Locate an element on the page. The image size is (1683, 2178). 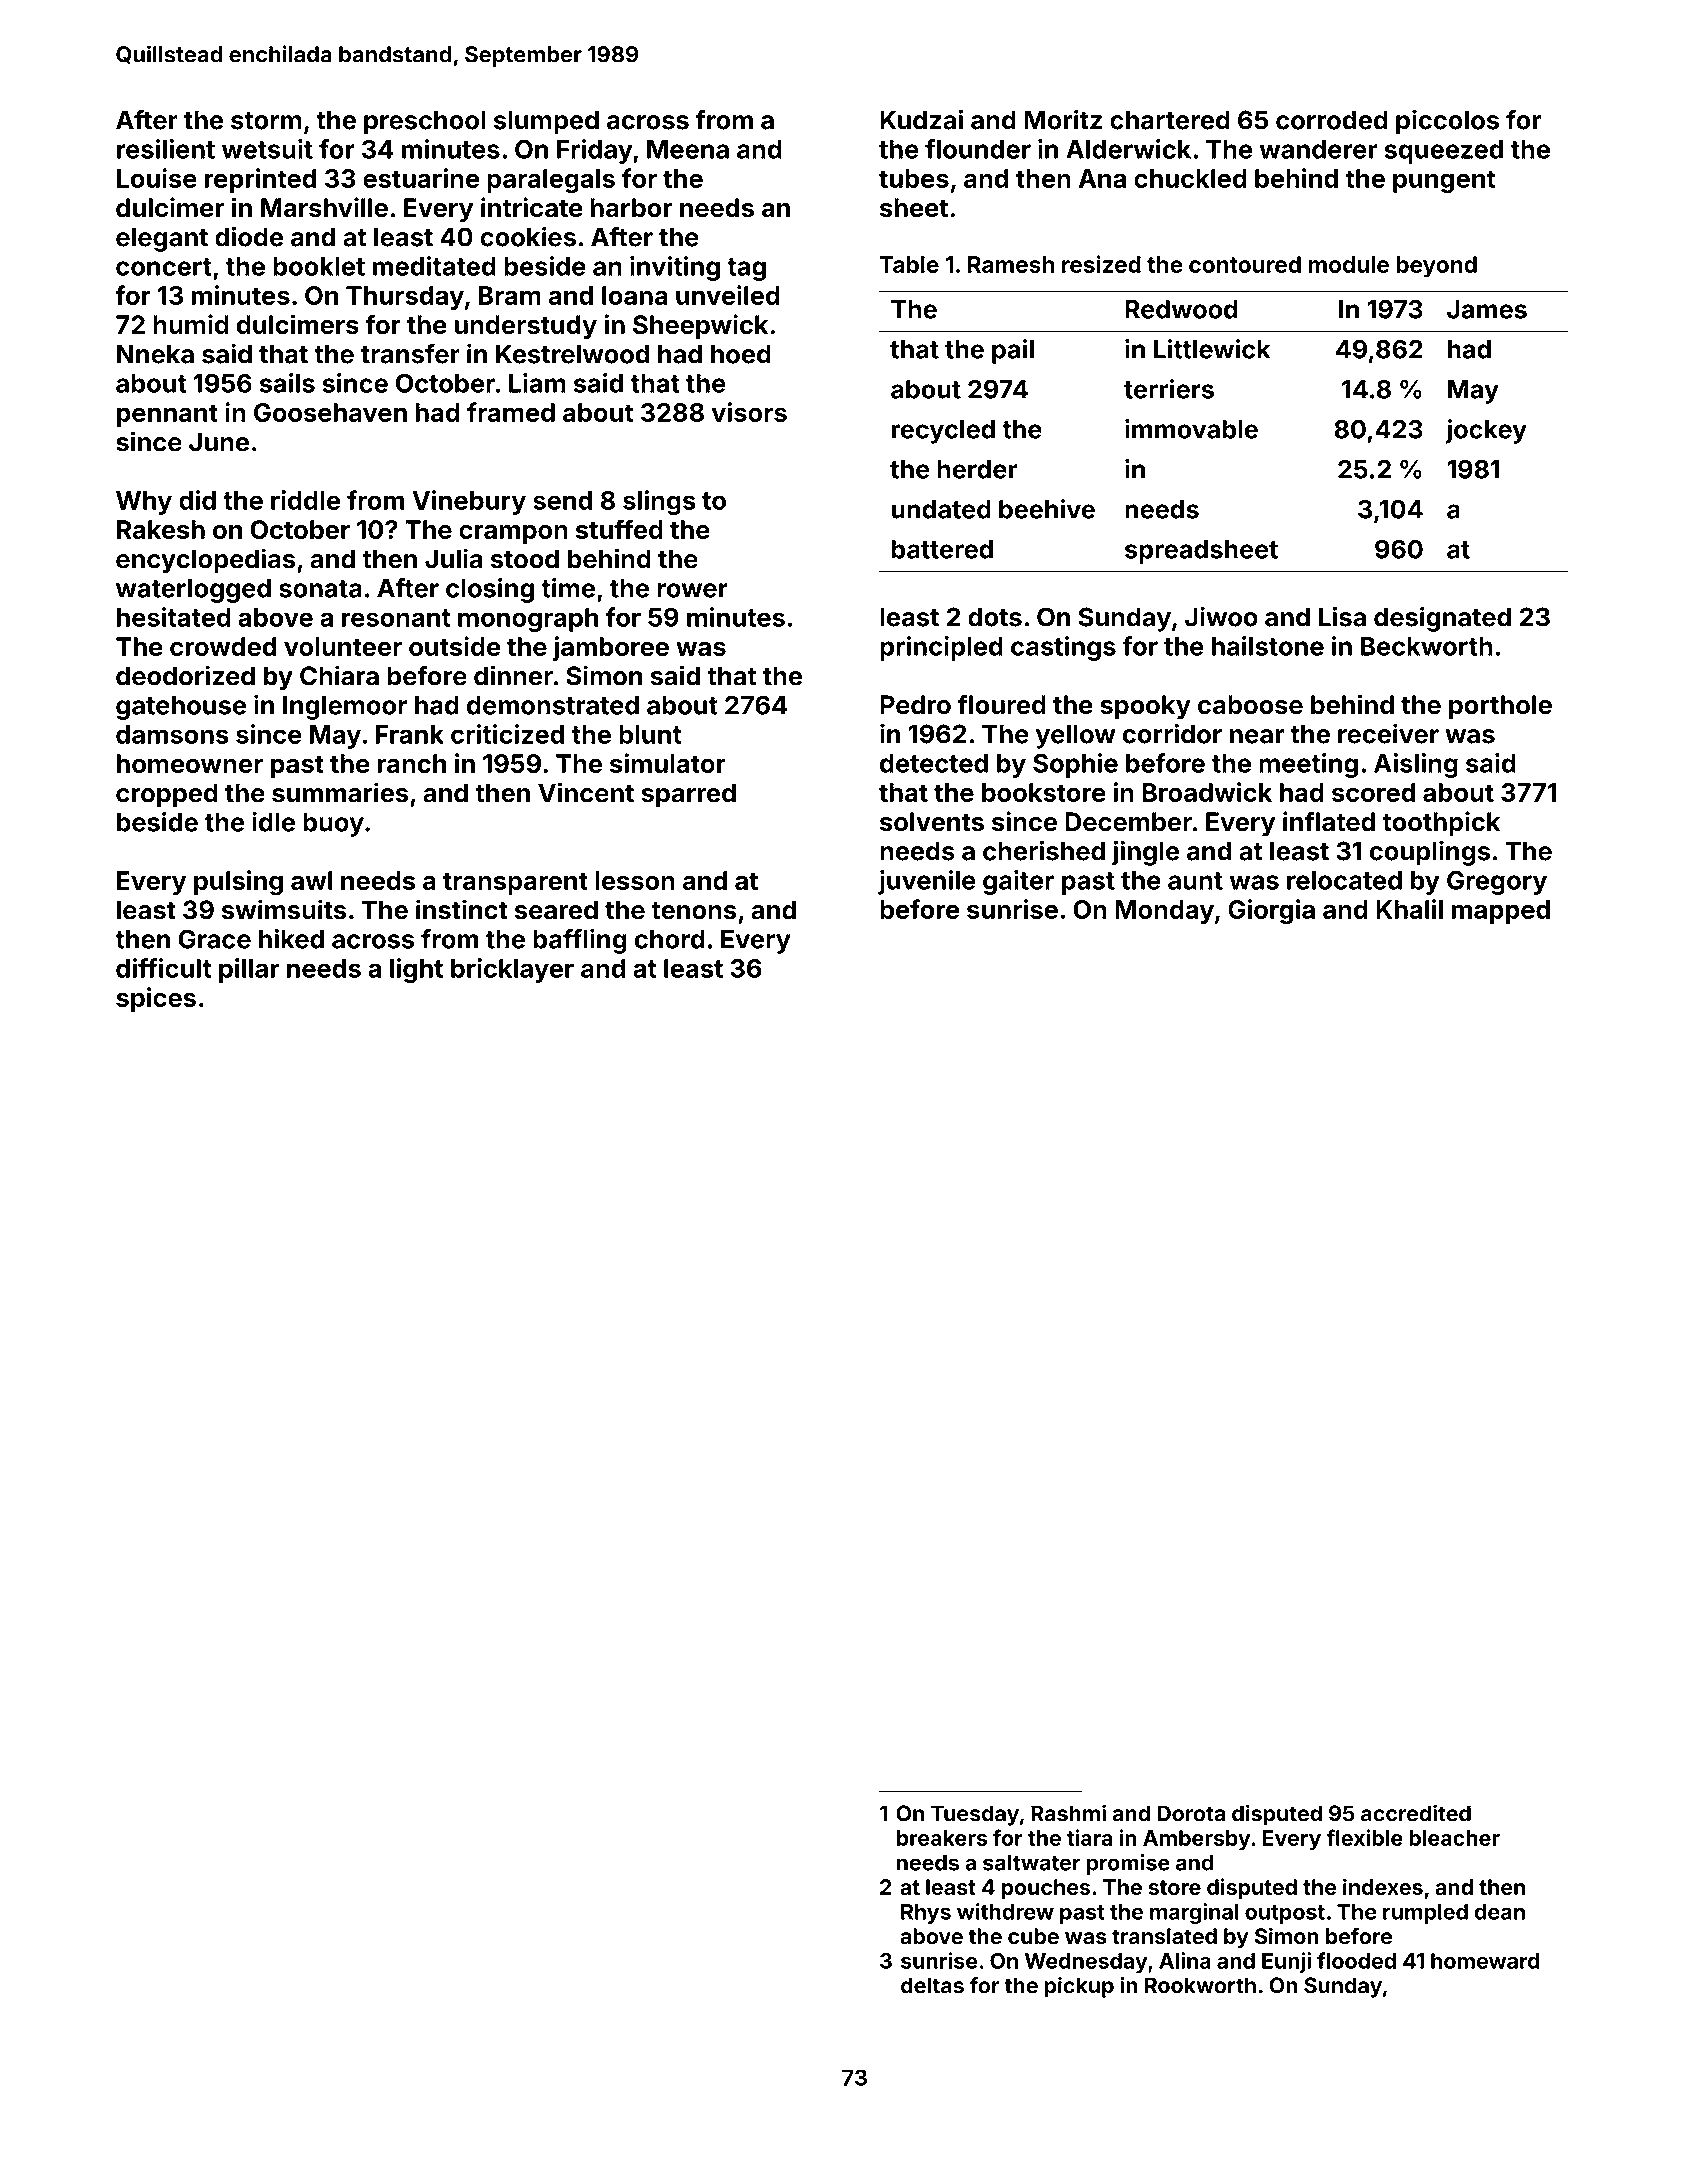
Table is located at coordinates (909, 264).
